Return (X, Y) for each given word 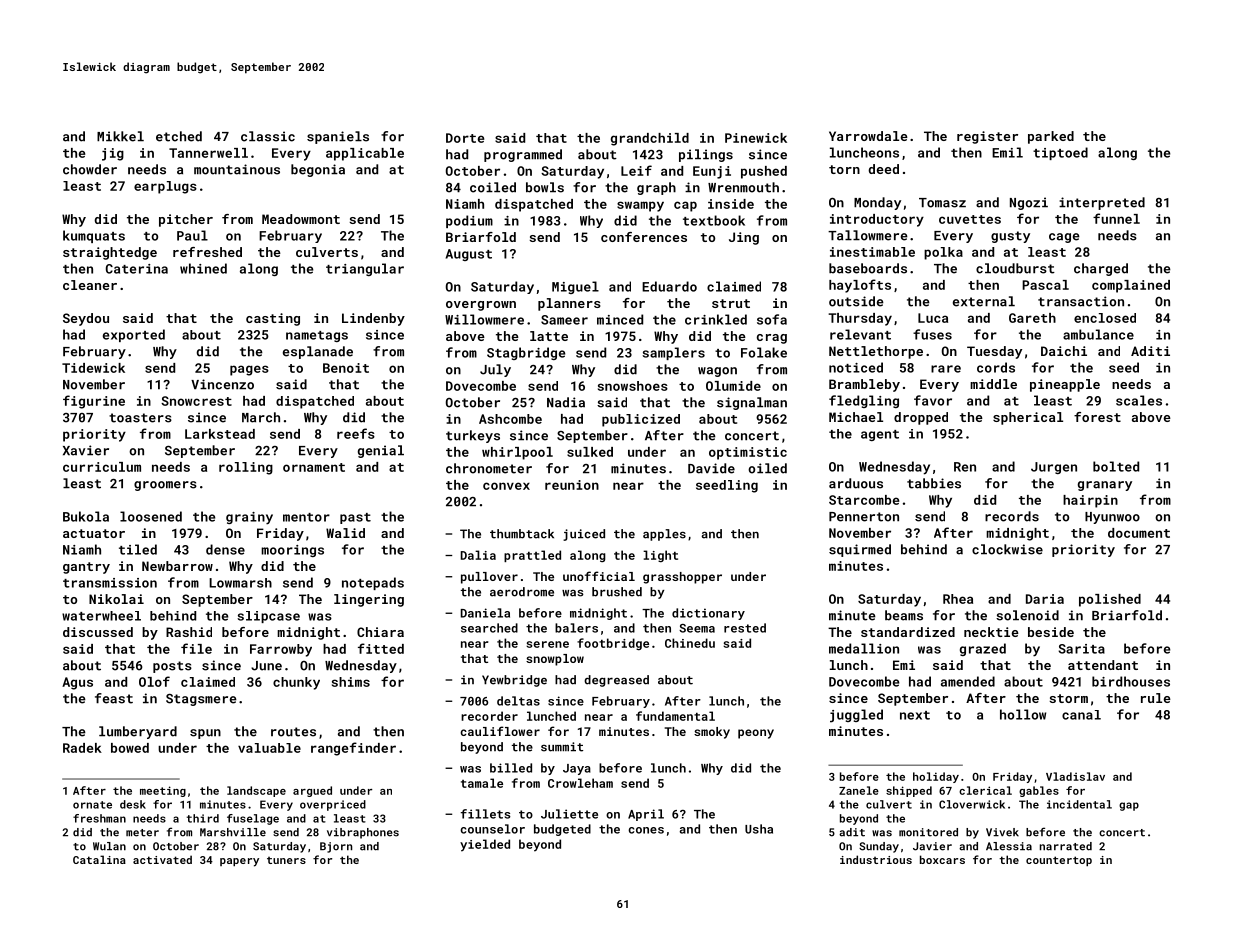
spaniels (338, 137)
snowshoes (633, 386)
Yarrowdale (868, 136)
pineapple (1065, 385)
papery (239, 862)
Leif (636, 170)
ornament (314, 467)
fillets (486, 814)
